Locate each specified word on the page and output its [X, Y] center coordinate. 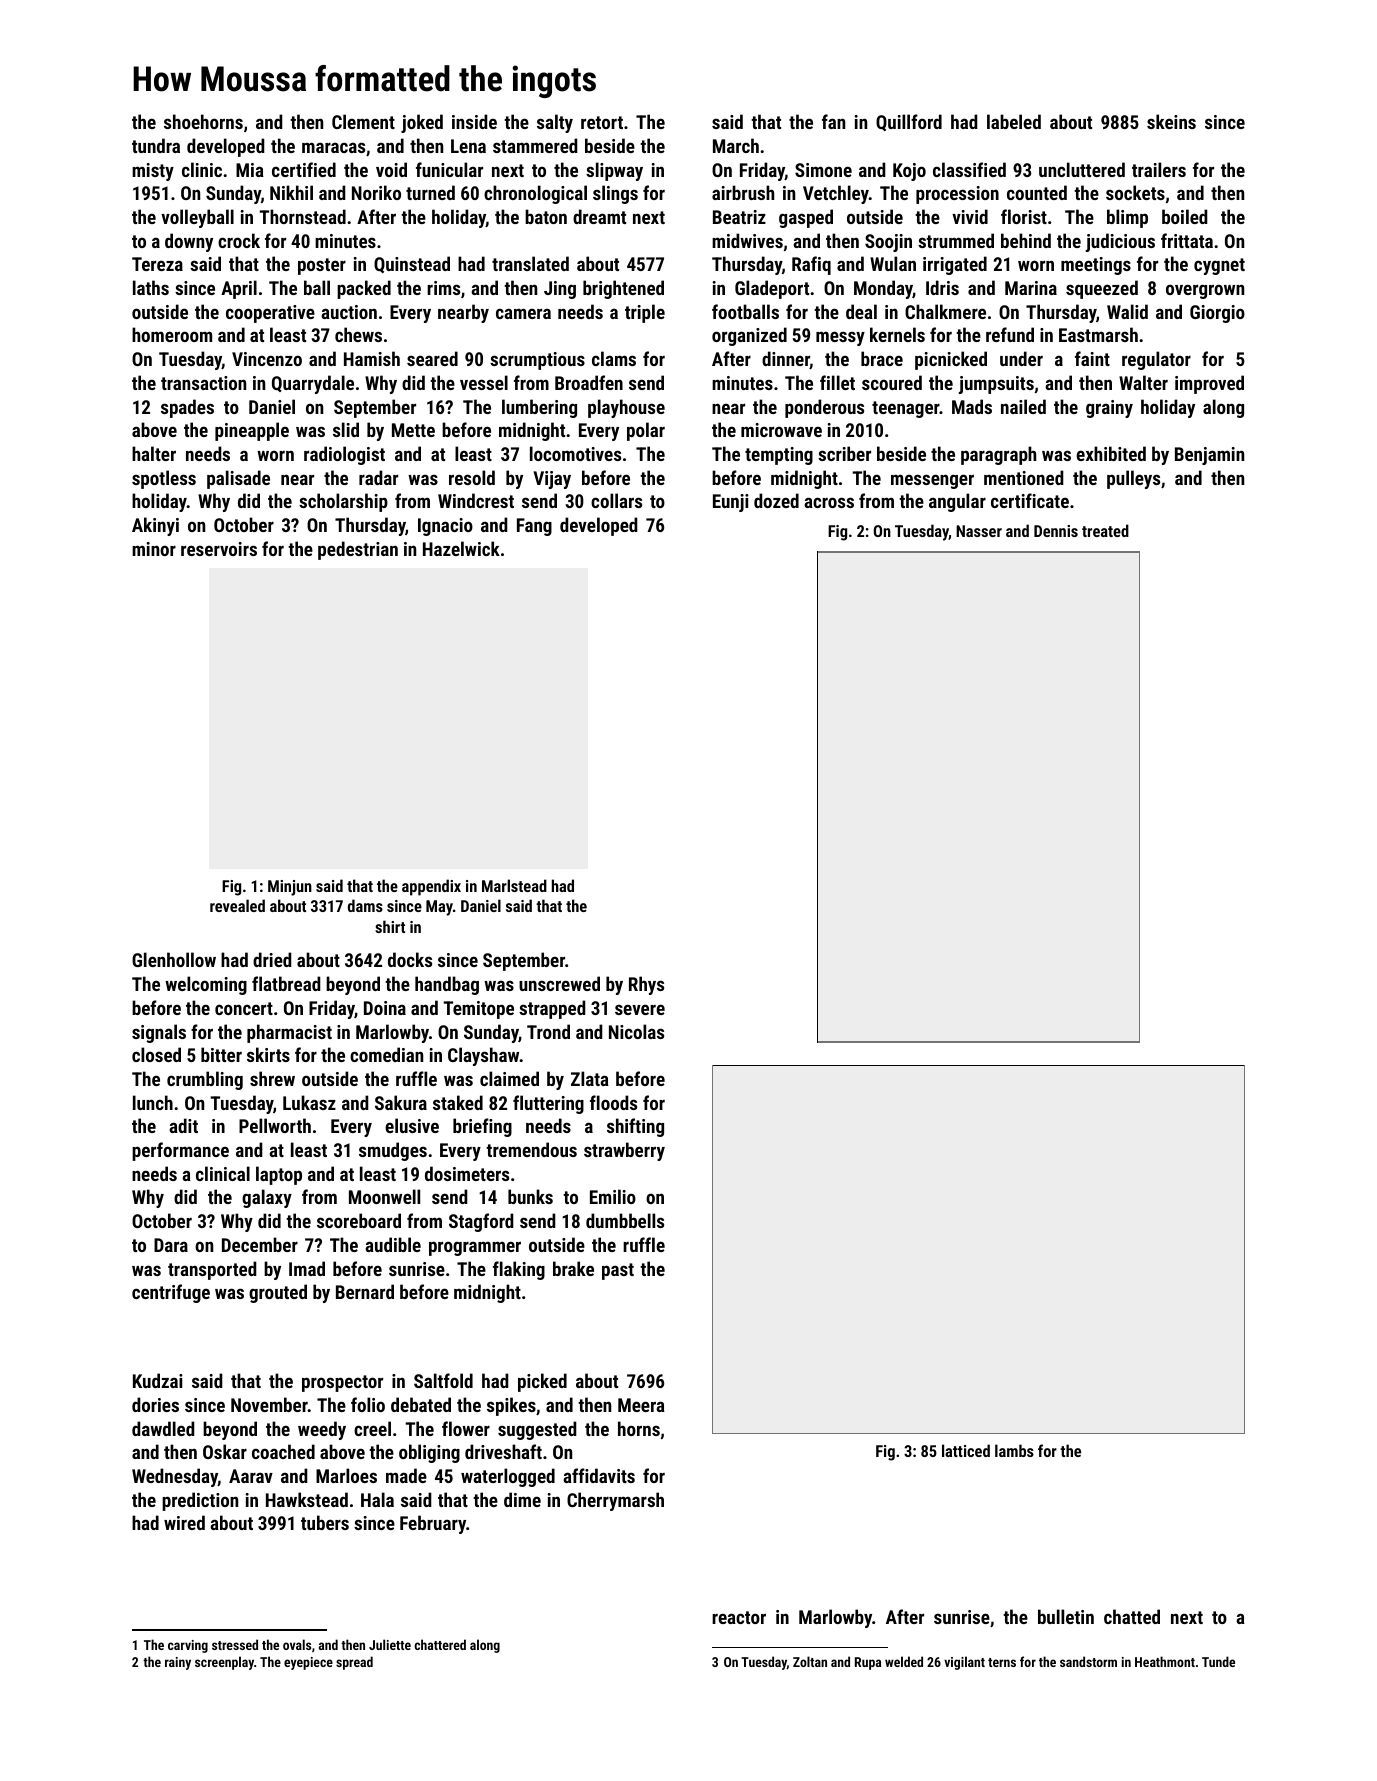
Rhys [646, 985]
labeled [1014, 121]
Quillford [909, 122]
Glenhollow [174, 959]
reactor [739, 1617]
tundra [156, 145]
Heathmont [1165, 1661]
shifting [635, 1127]
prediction [200, 1501]
